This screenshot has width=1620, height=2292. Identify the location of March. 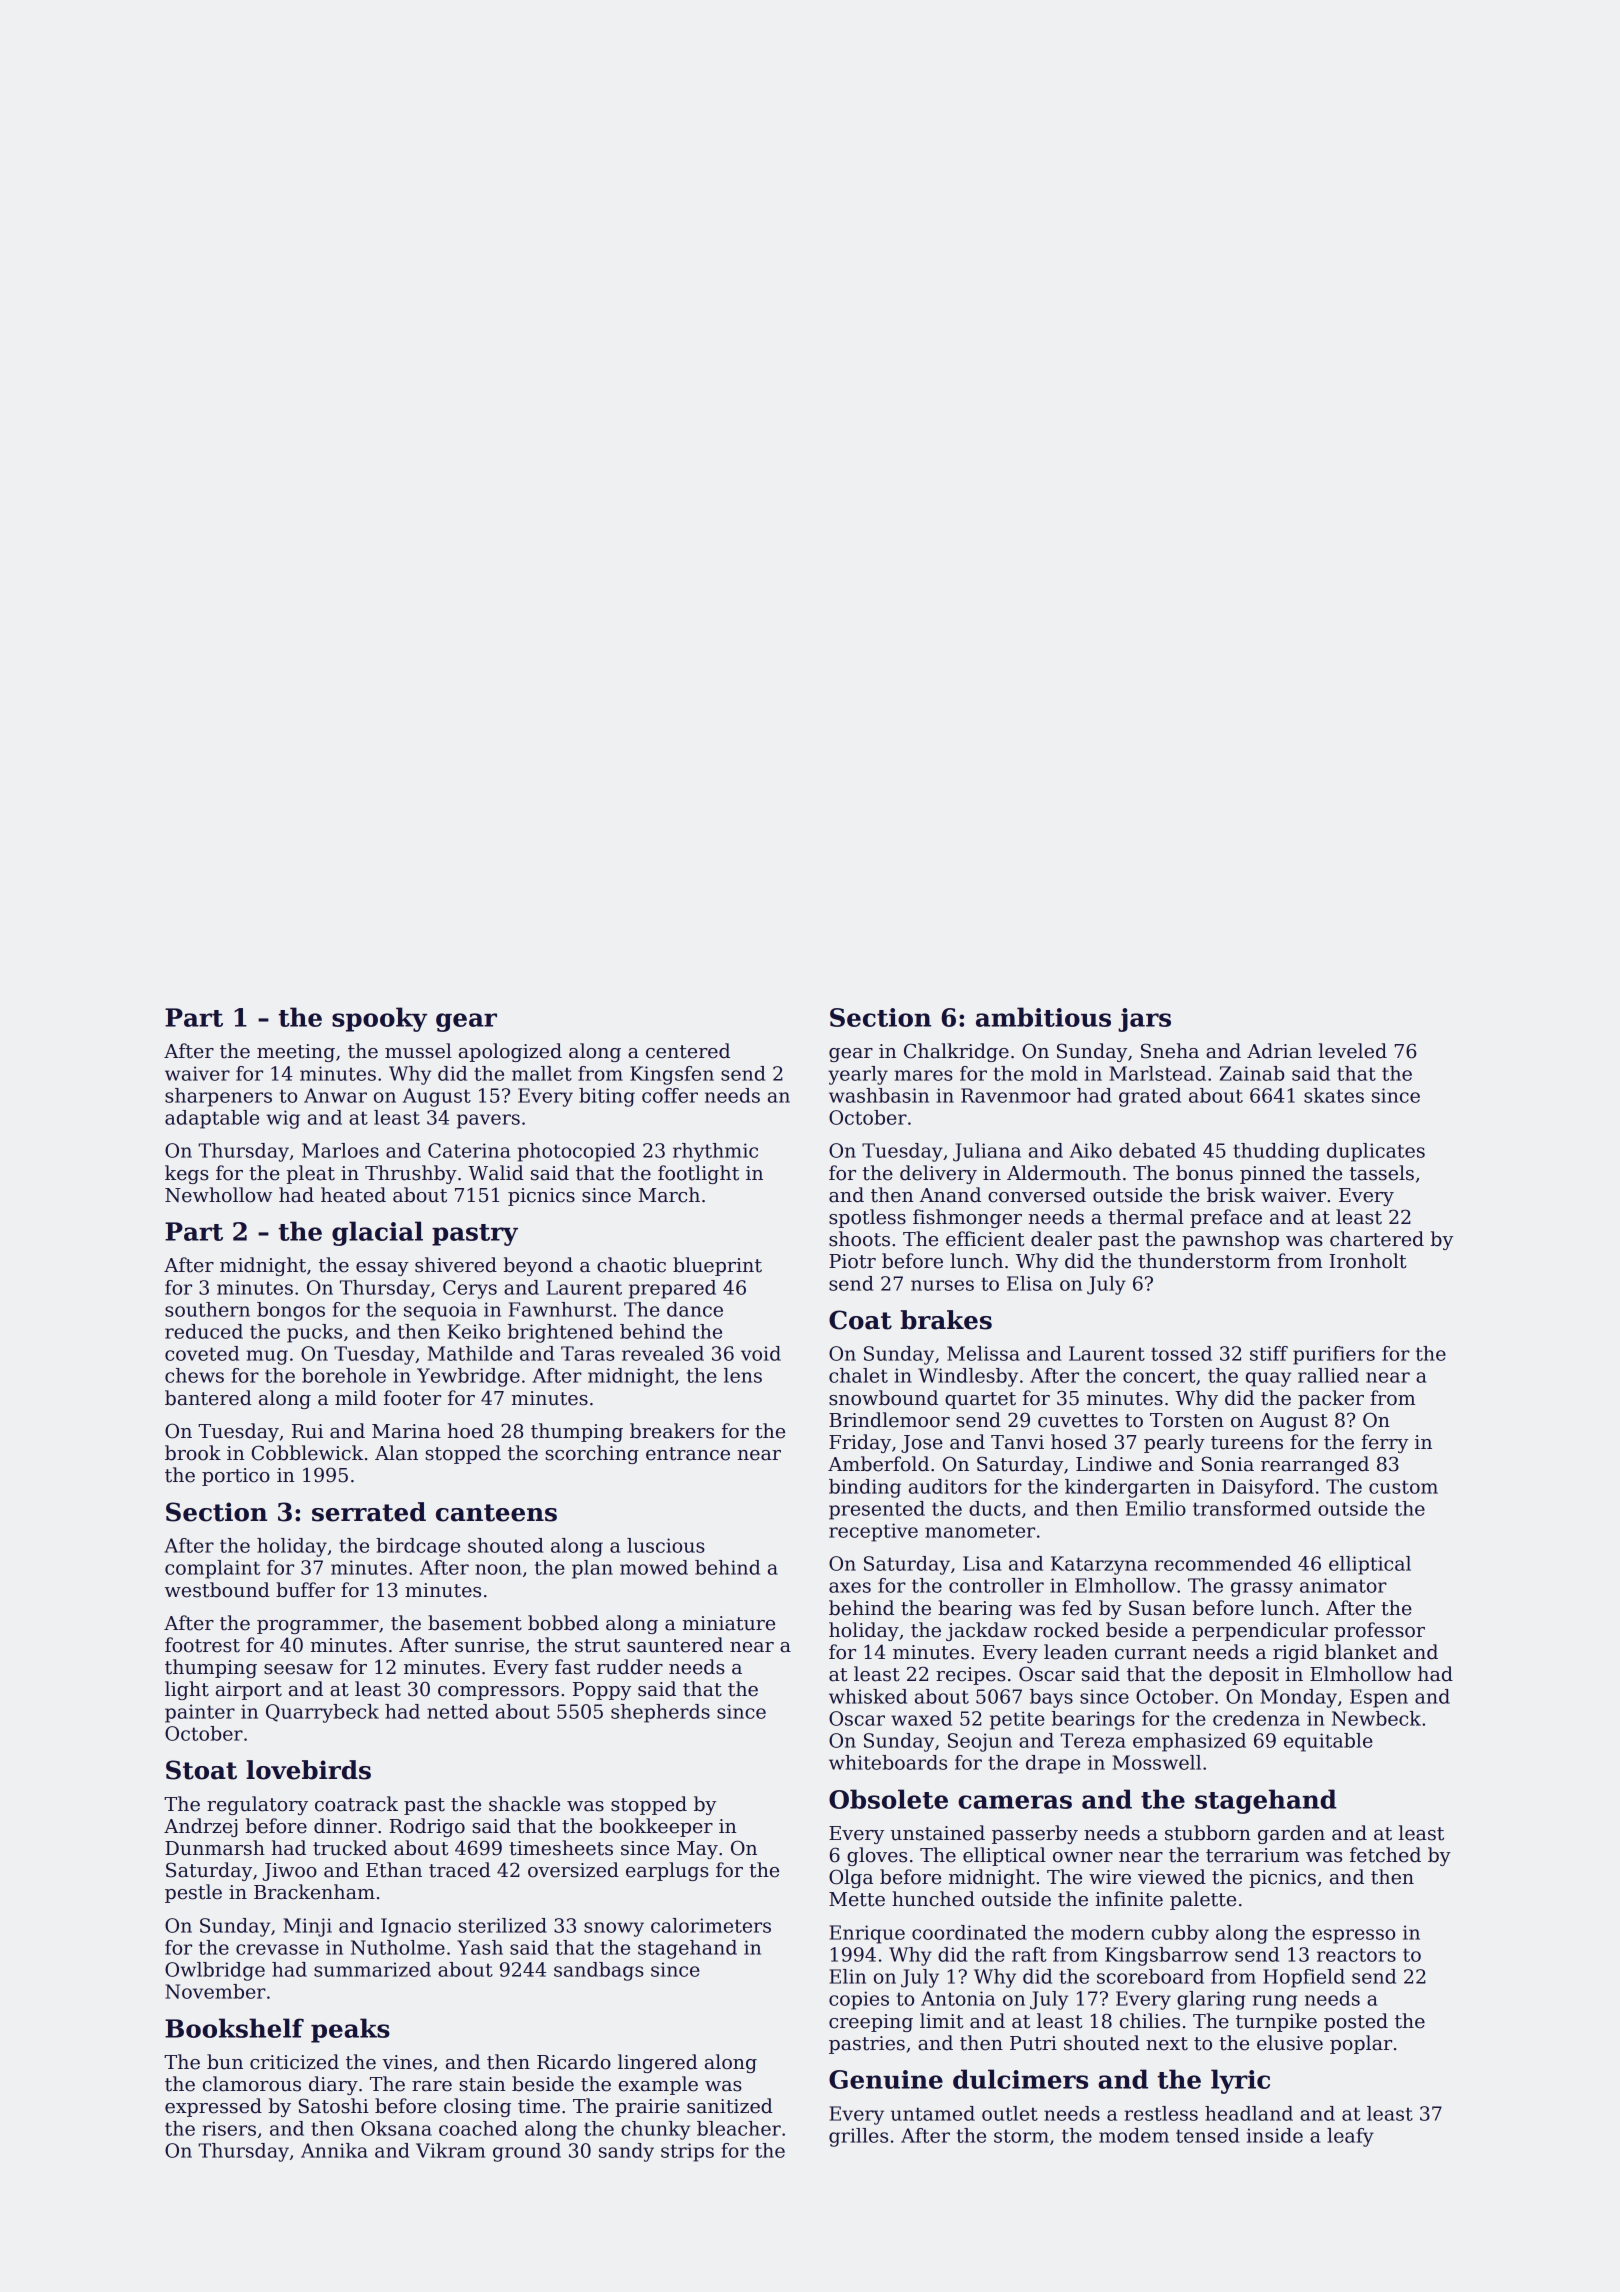
(669, 1195).
